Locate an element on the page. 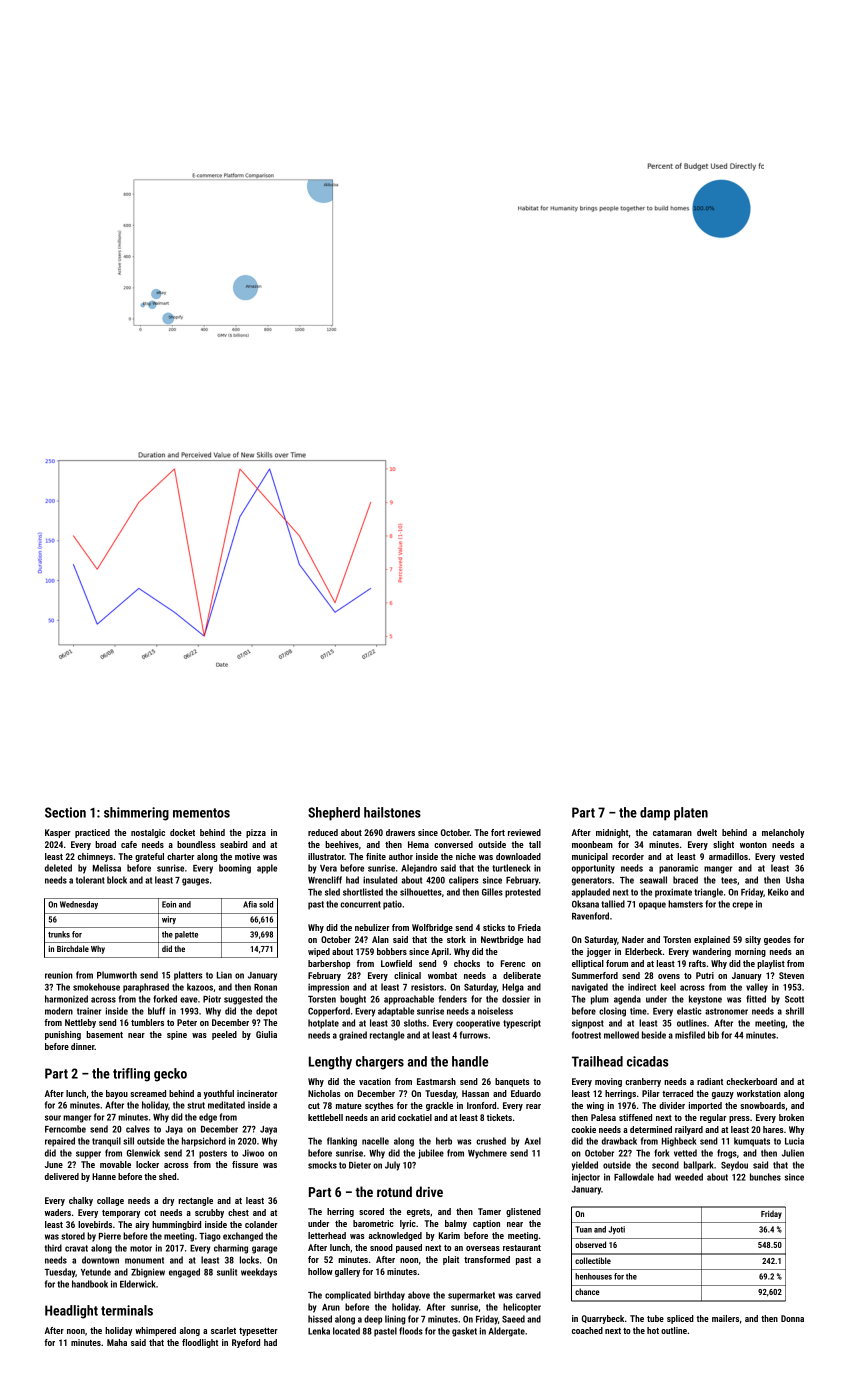  downtown is located at coordinates (100, 1260).
